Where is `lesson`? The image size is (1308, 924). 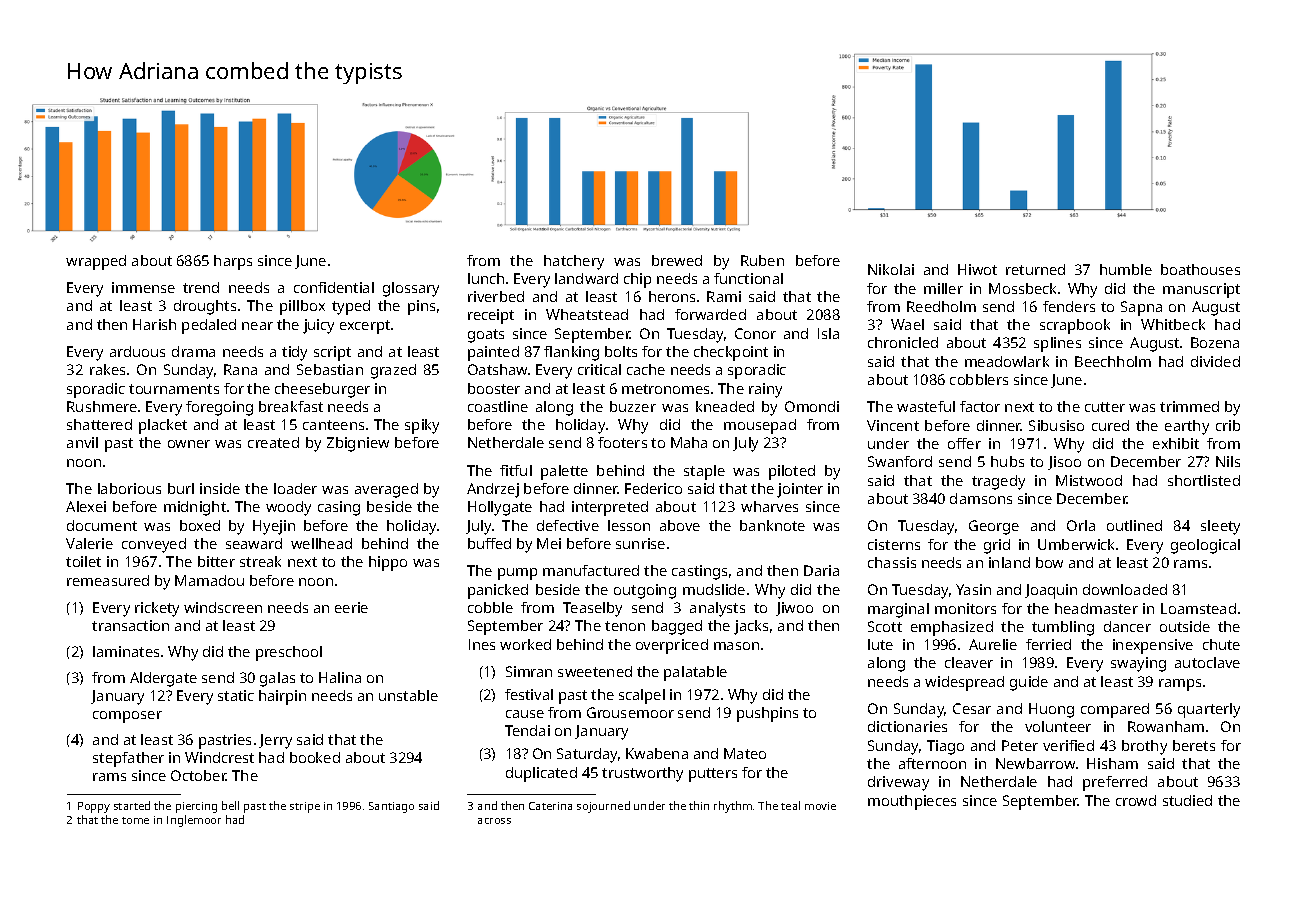
lesson is located at coordinates (629, 525).
